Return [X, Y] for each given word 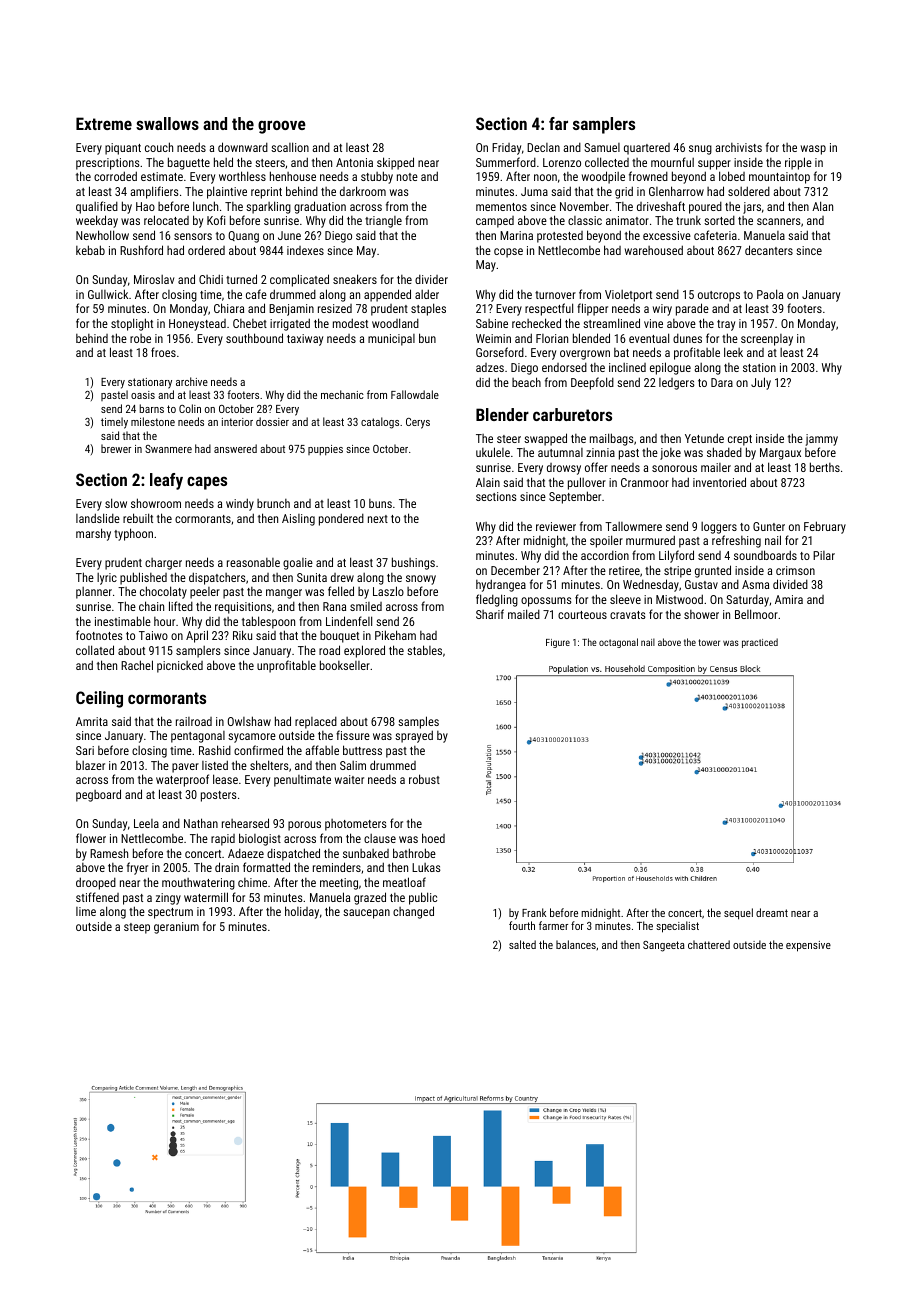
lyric [107, 579]
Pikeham [395, 635]
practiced [760, 643]
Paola [770, 294]
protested [560, 237]
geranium [176, 928]
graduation [320, 207]
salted [522, 944]
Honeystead [197, 325]
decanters [769, 250]
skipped [395, 163]
